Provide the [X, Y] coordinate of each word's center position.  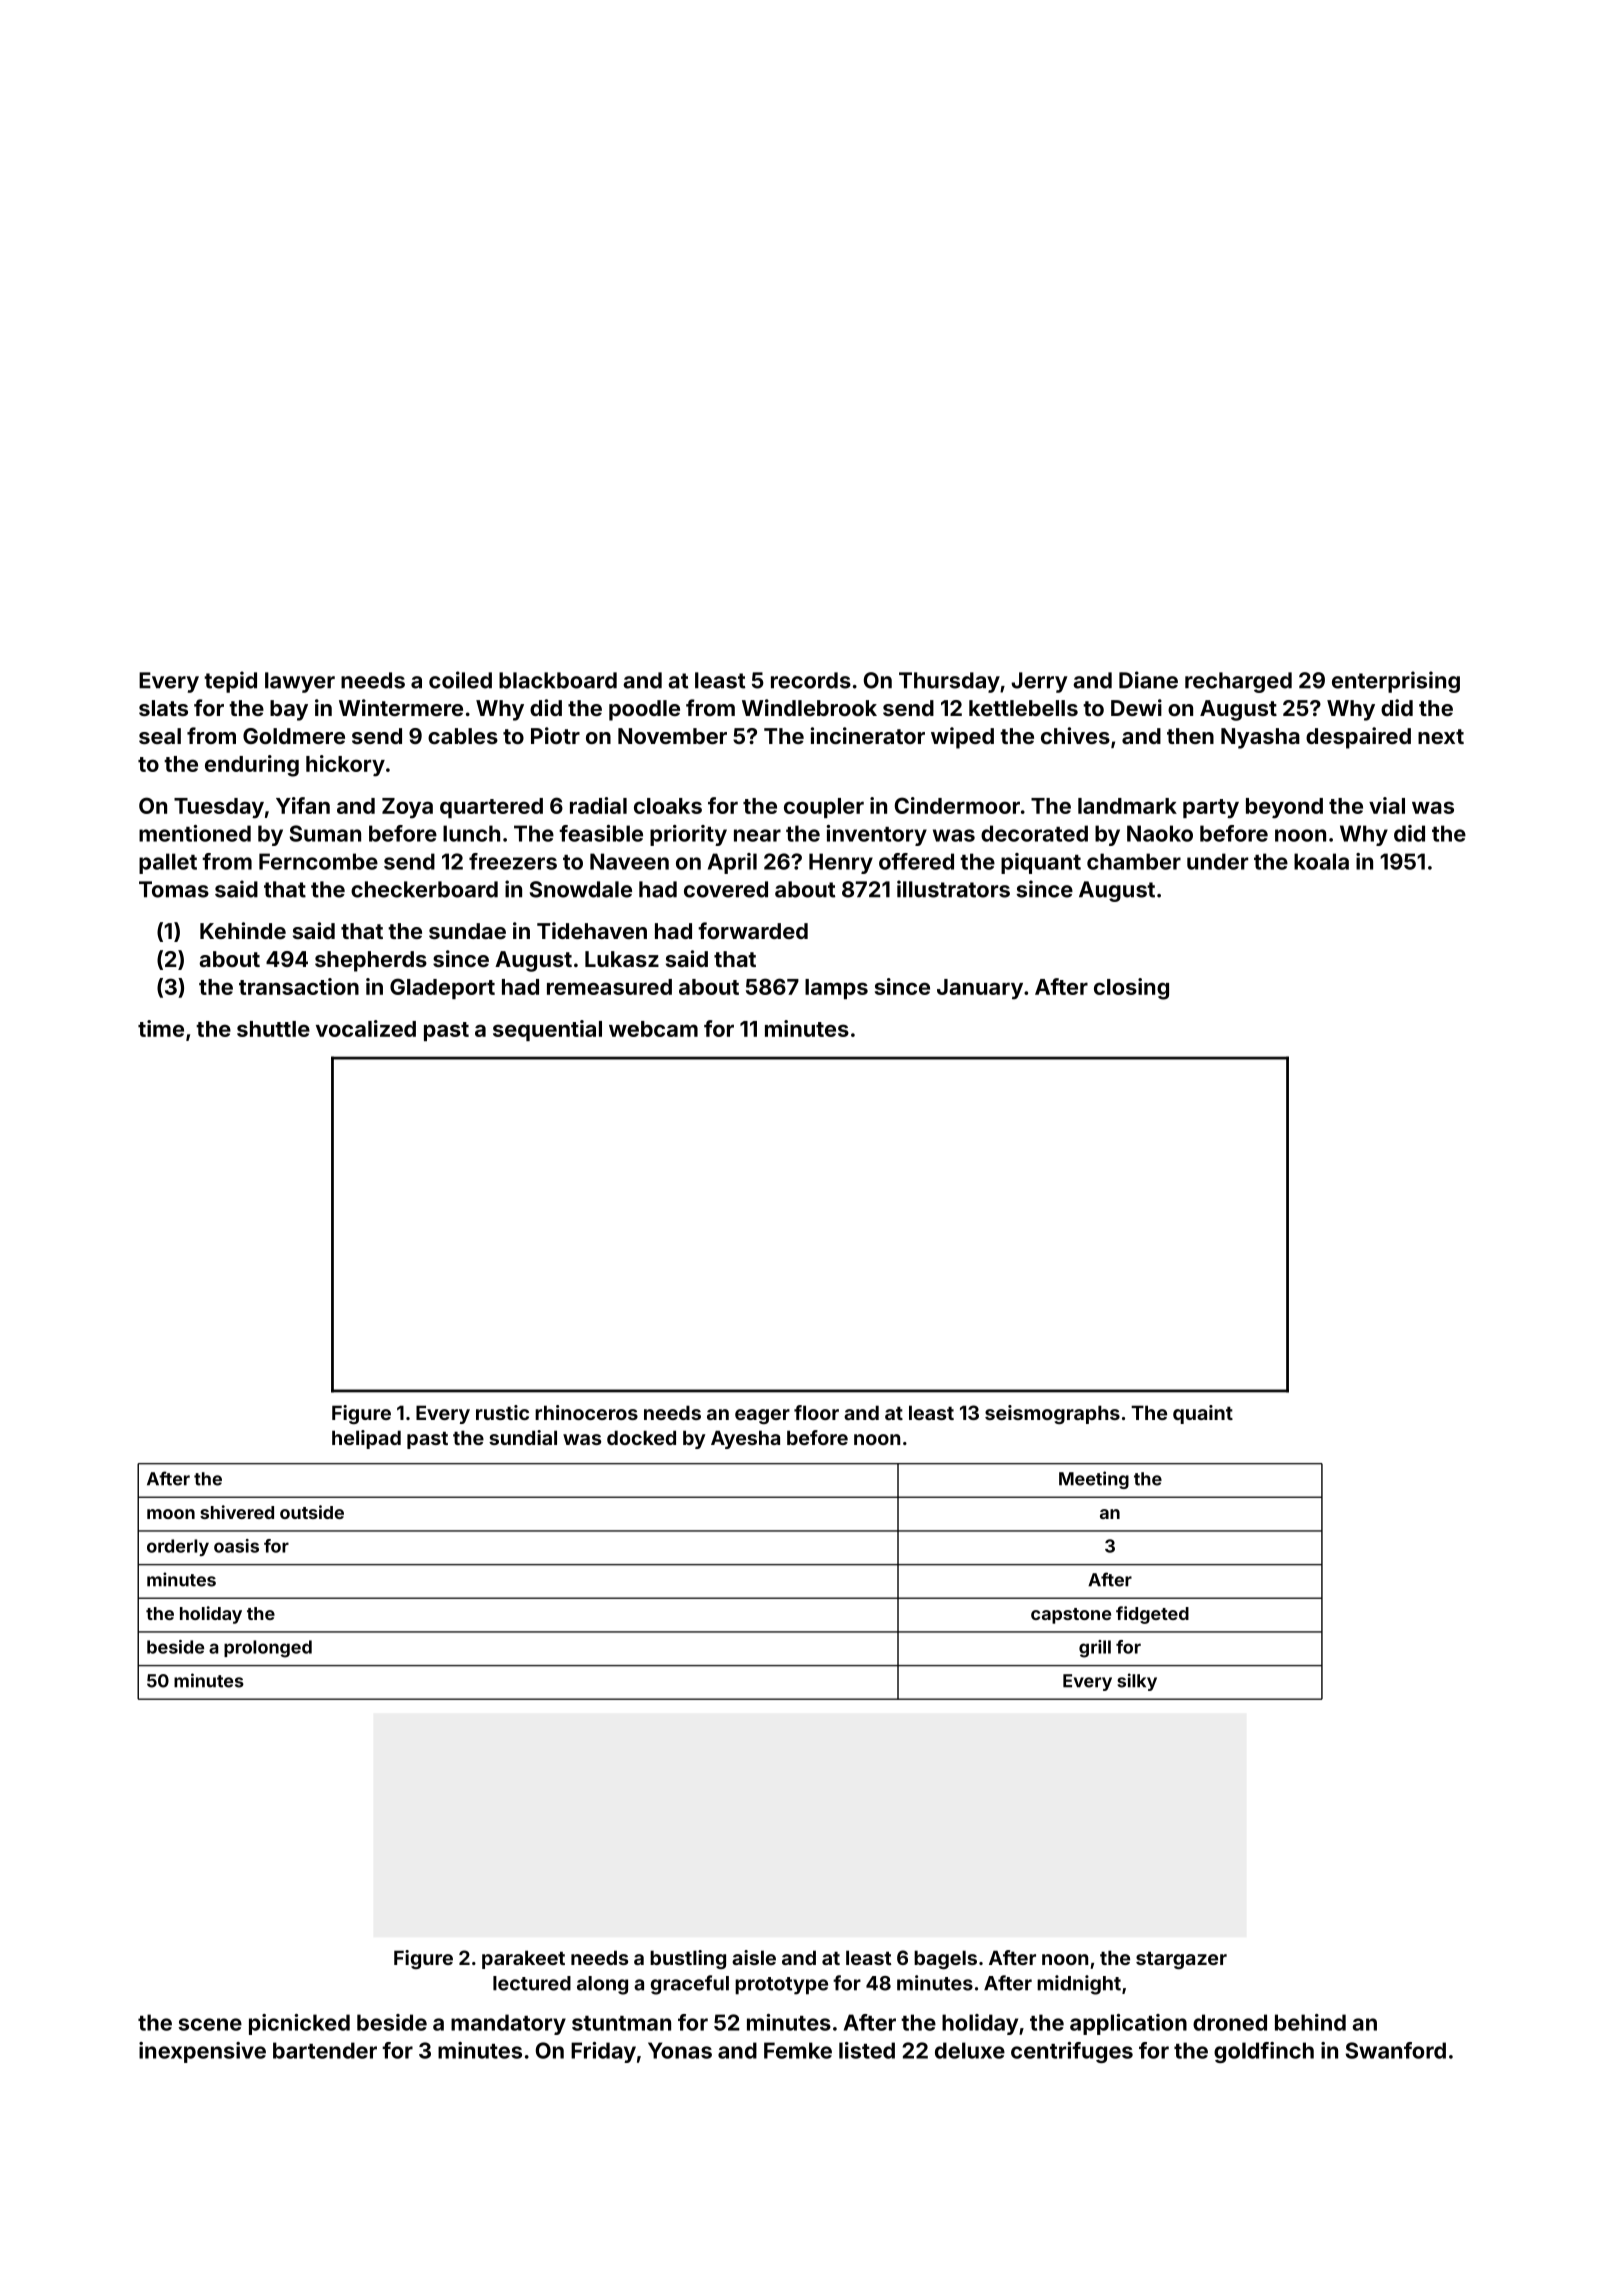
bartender [325, 2050]
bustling [688, 1959]
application [1128, 2024]
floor [816, 1412]
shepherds [371, 961]
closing [1131, 989]
